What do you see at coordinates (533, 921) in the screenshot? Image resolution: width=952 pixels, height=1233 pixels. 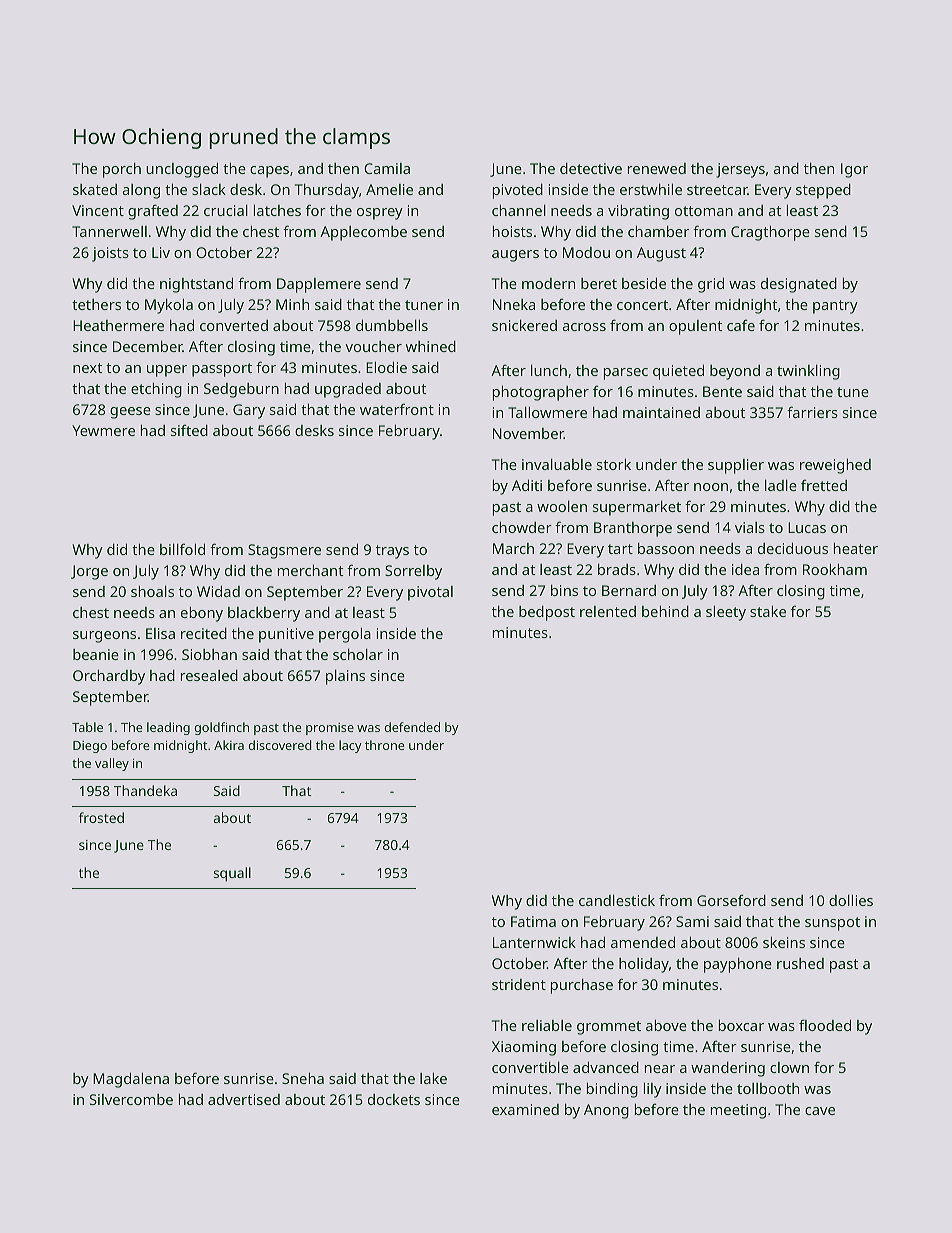 I see `Fatima` at bounding box center [533, 921].
